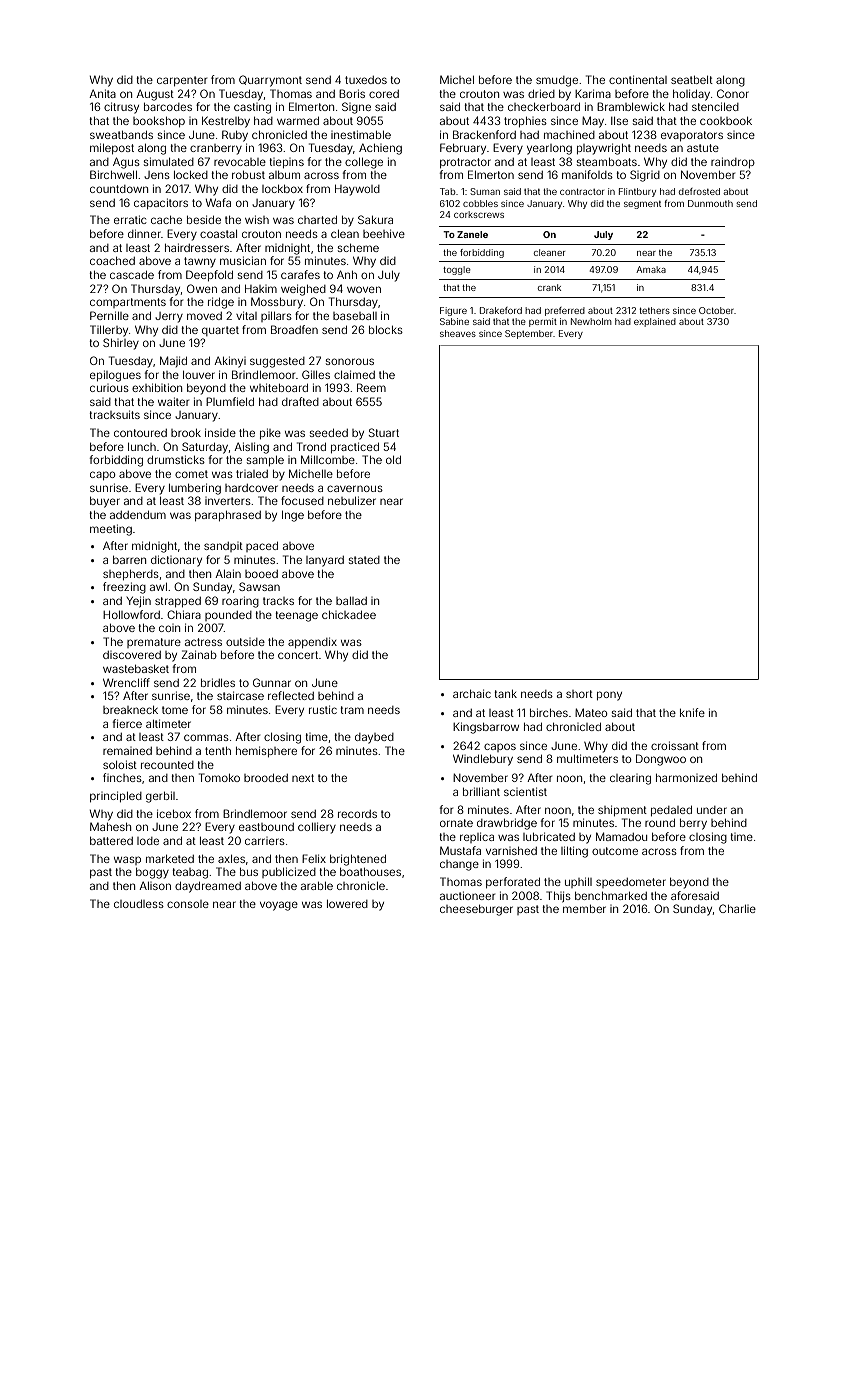 The width and height of the screenshot is (849, 1400). Describe the element at coordinates (312, 642) in the screenshot. I see `appendix` at that location.
